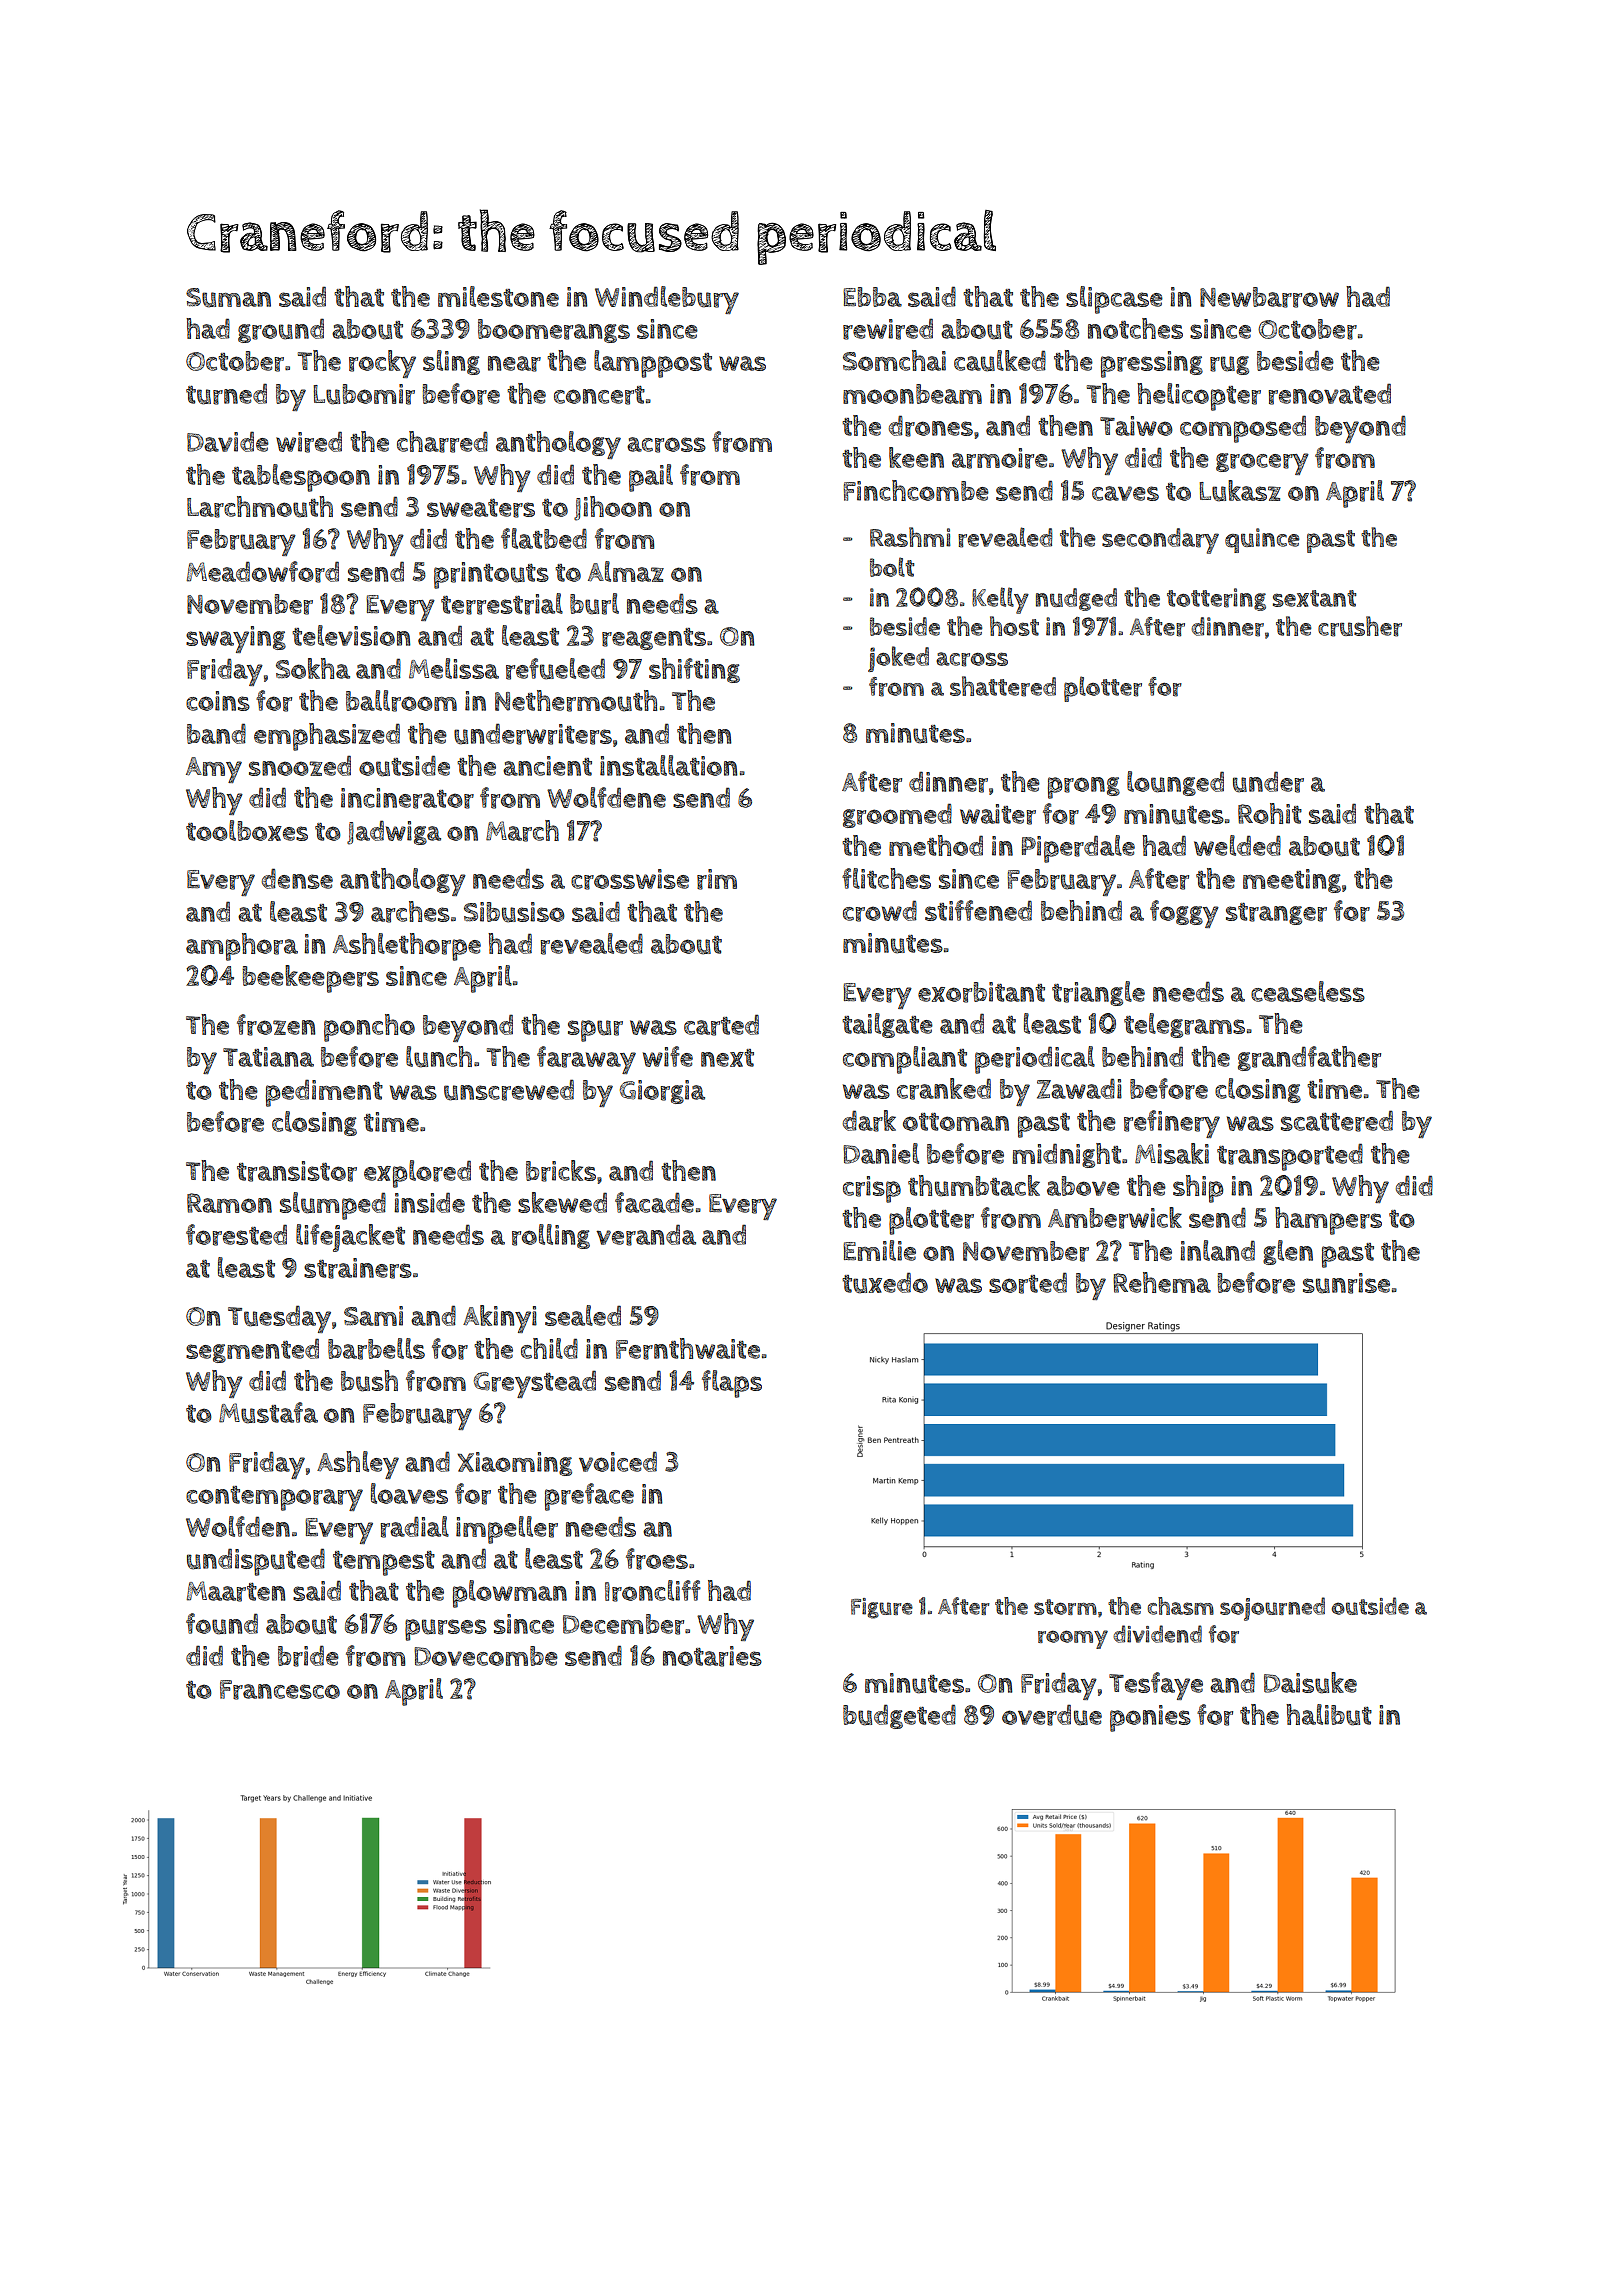 This screenshot has width=1620, height=2292. Describe the element at coordinates (247, 830) in the screenshot. I see `toolboxes` at that location.
